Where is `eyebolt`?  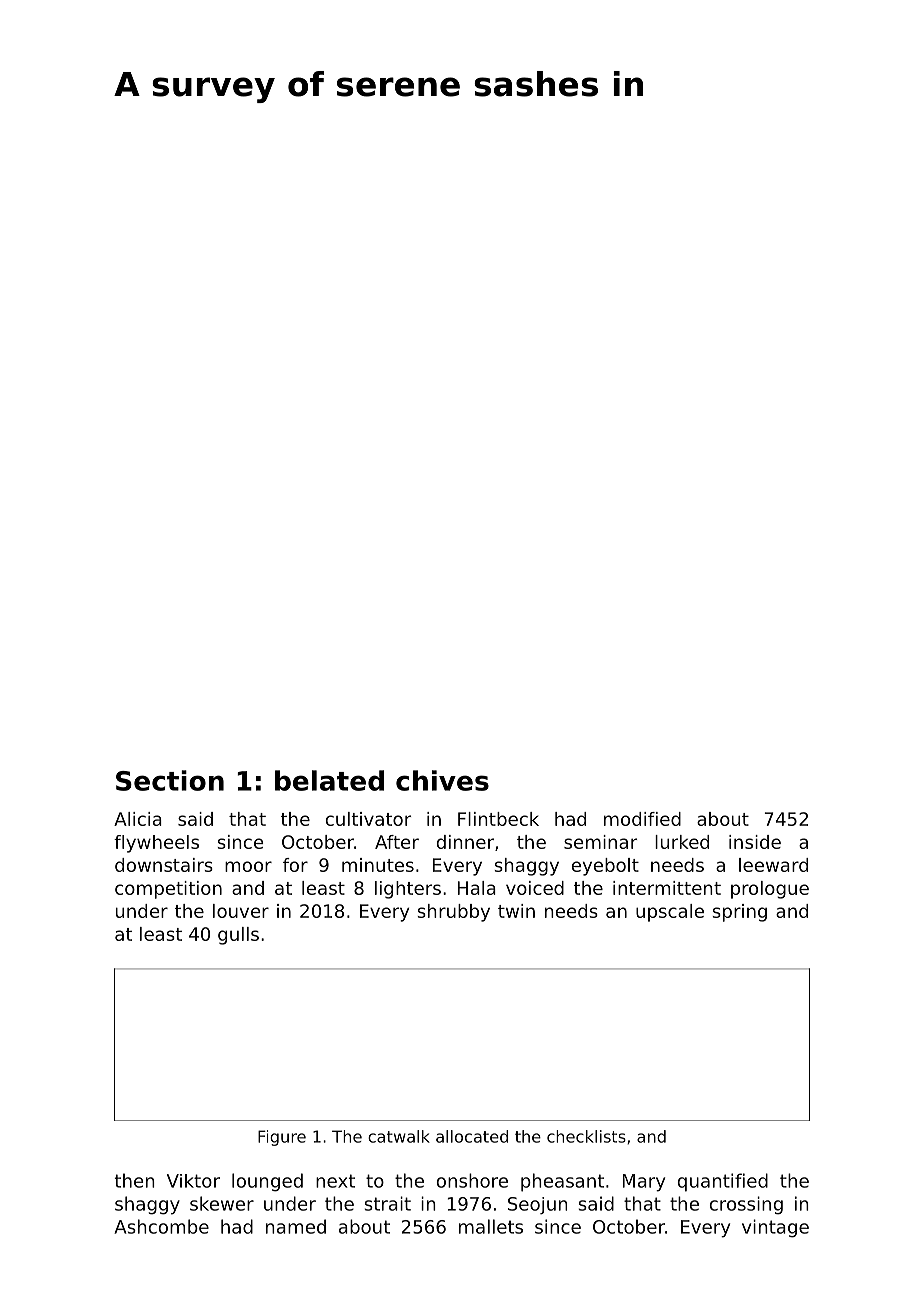
eyebolt is located at coordinates (605, 867).
